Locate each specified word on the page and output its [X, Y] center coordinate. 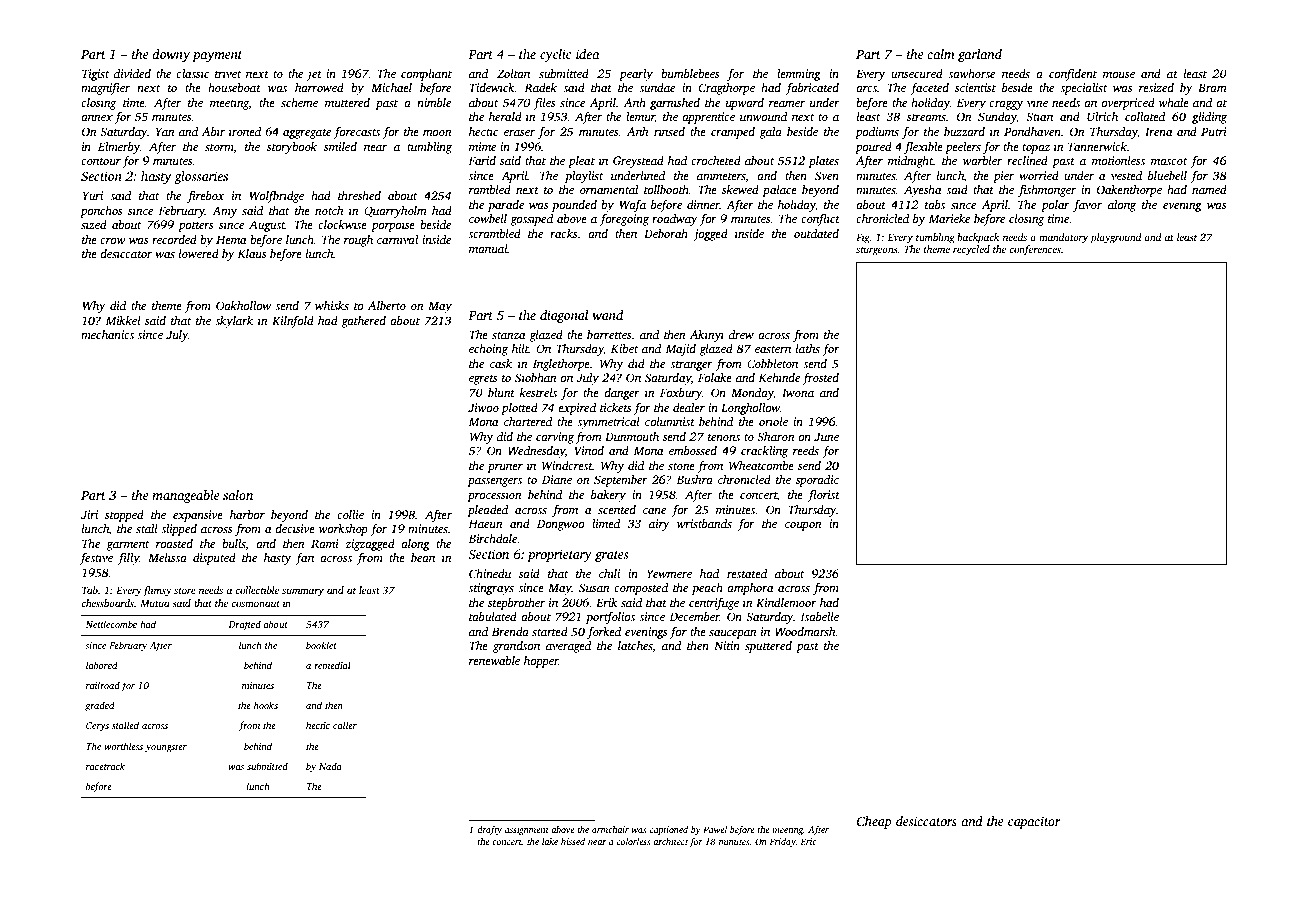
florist [824, 496]
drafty [489, 830]
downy [171, 55]
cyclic [555, 55]
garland [980, 55]
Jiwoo [483, 407]
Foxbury [681, 394]
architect [670, 841]
